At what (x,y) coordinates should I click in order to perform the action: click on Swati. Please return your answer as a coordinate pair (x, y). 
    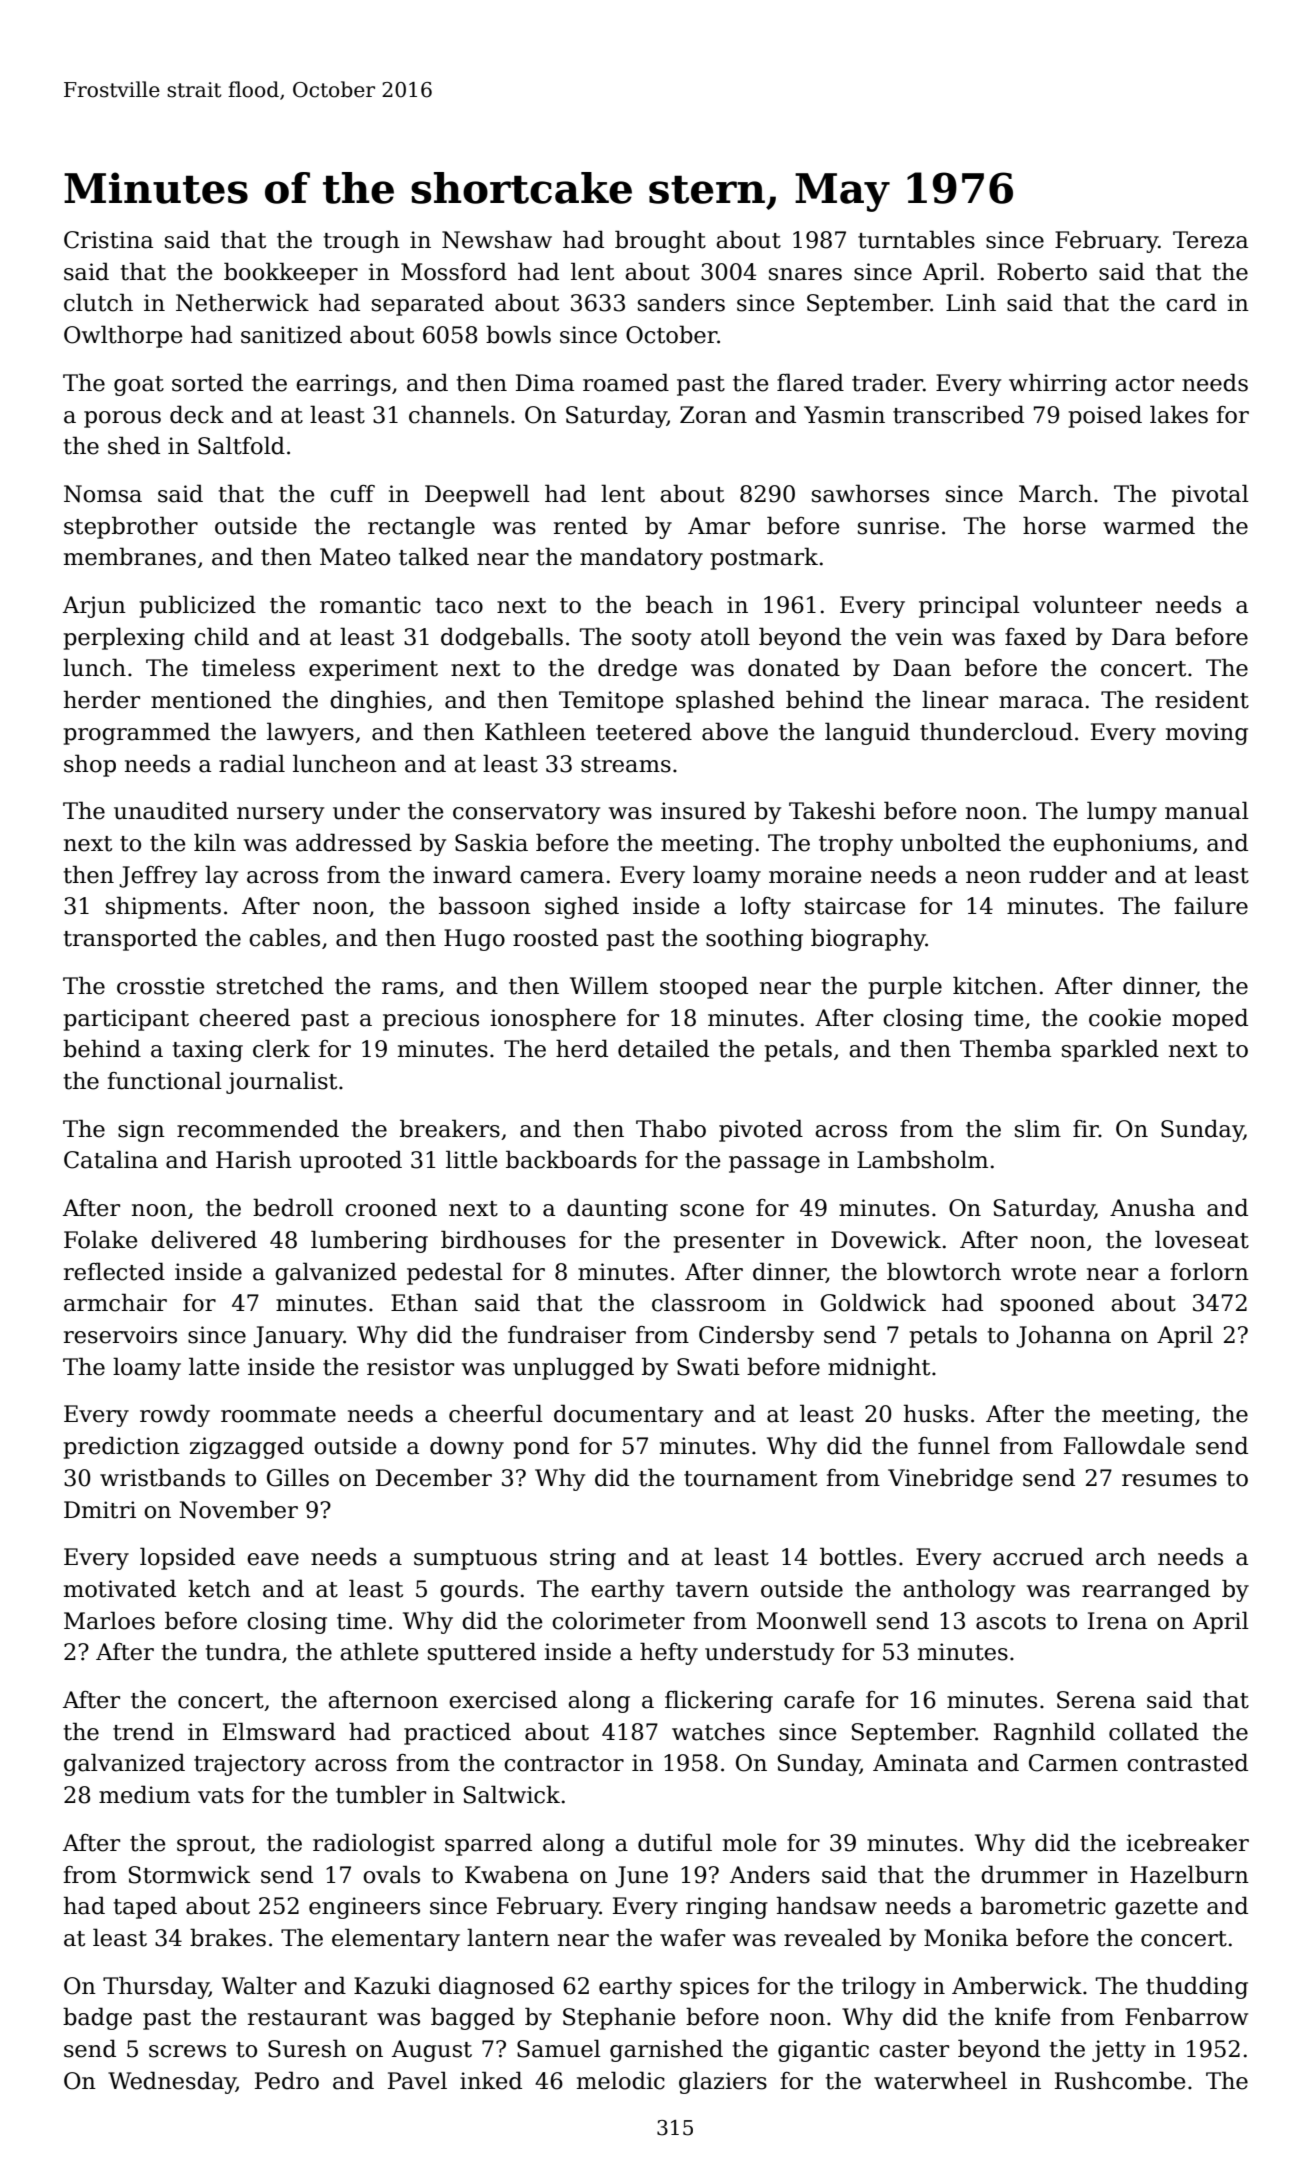
    Looking at the image, I should click on (708, 1367).
